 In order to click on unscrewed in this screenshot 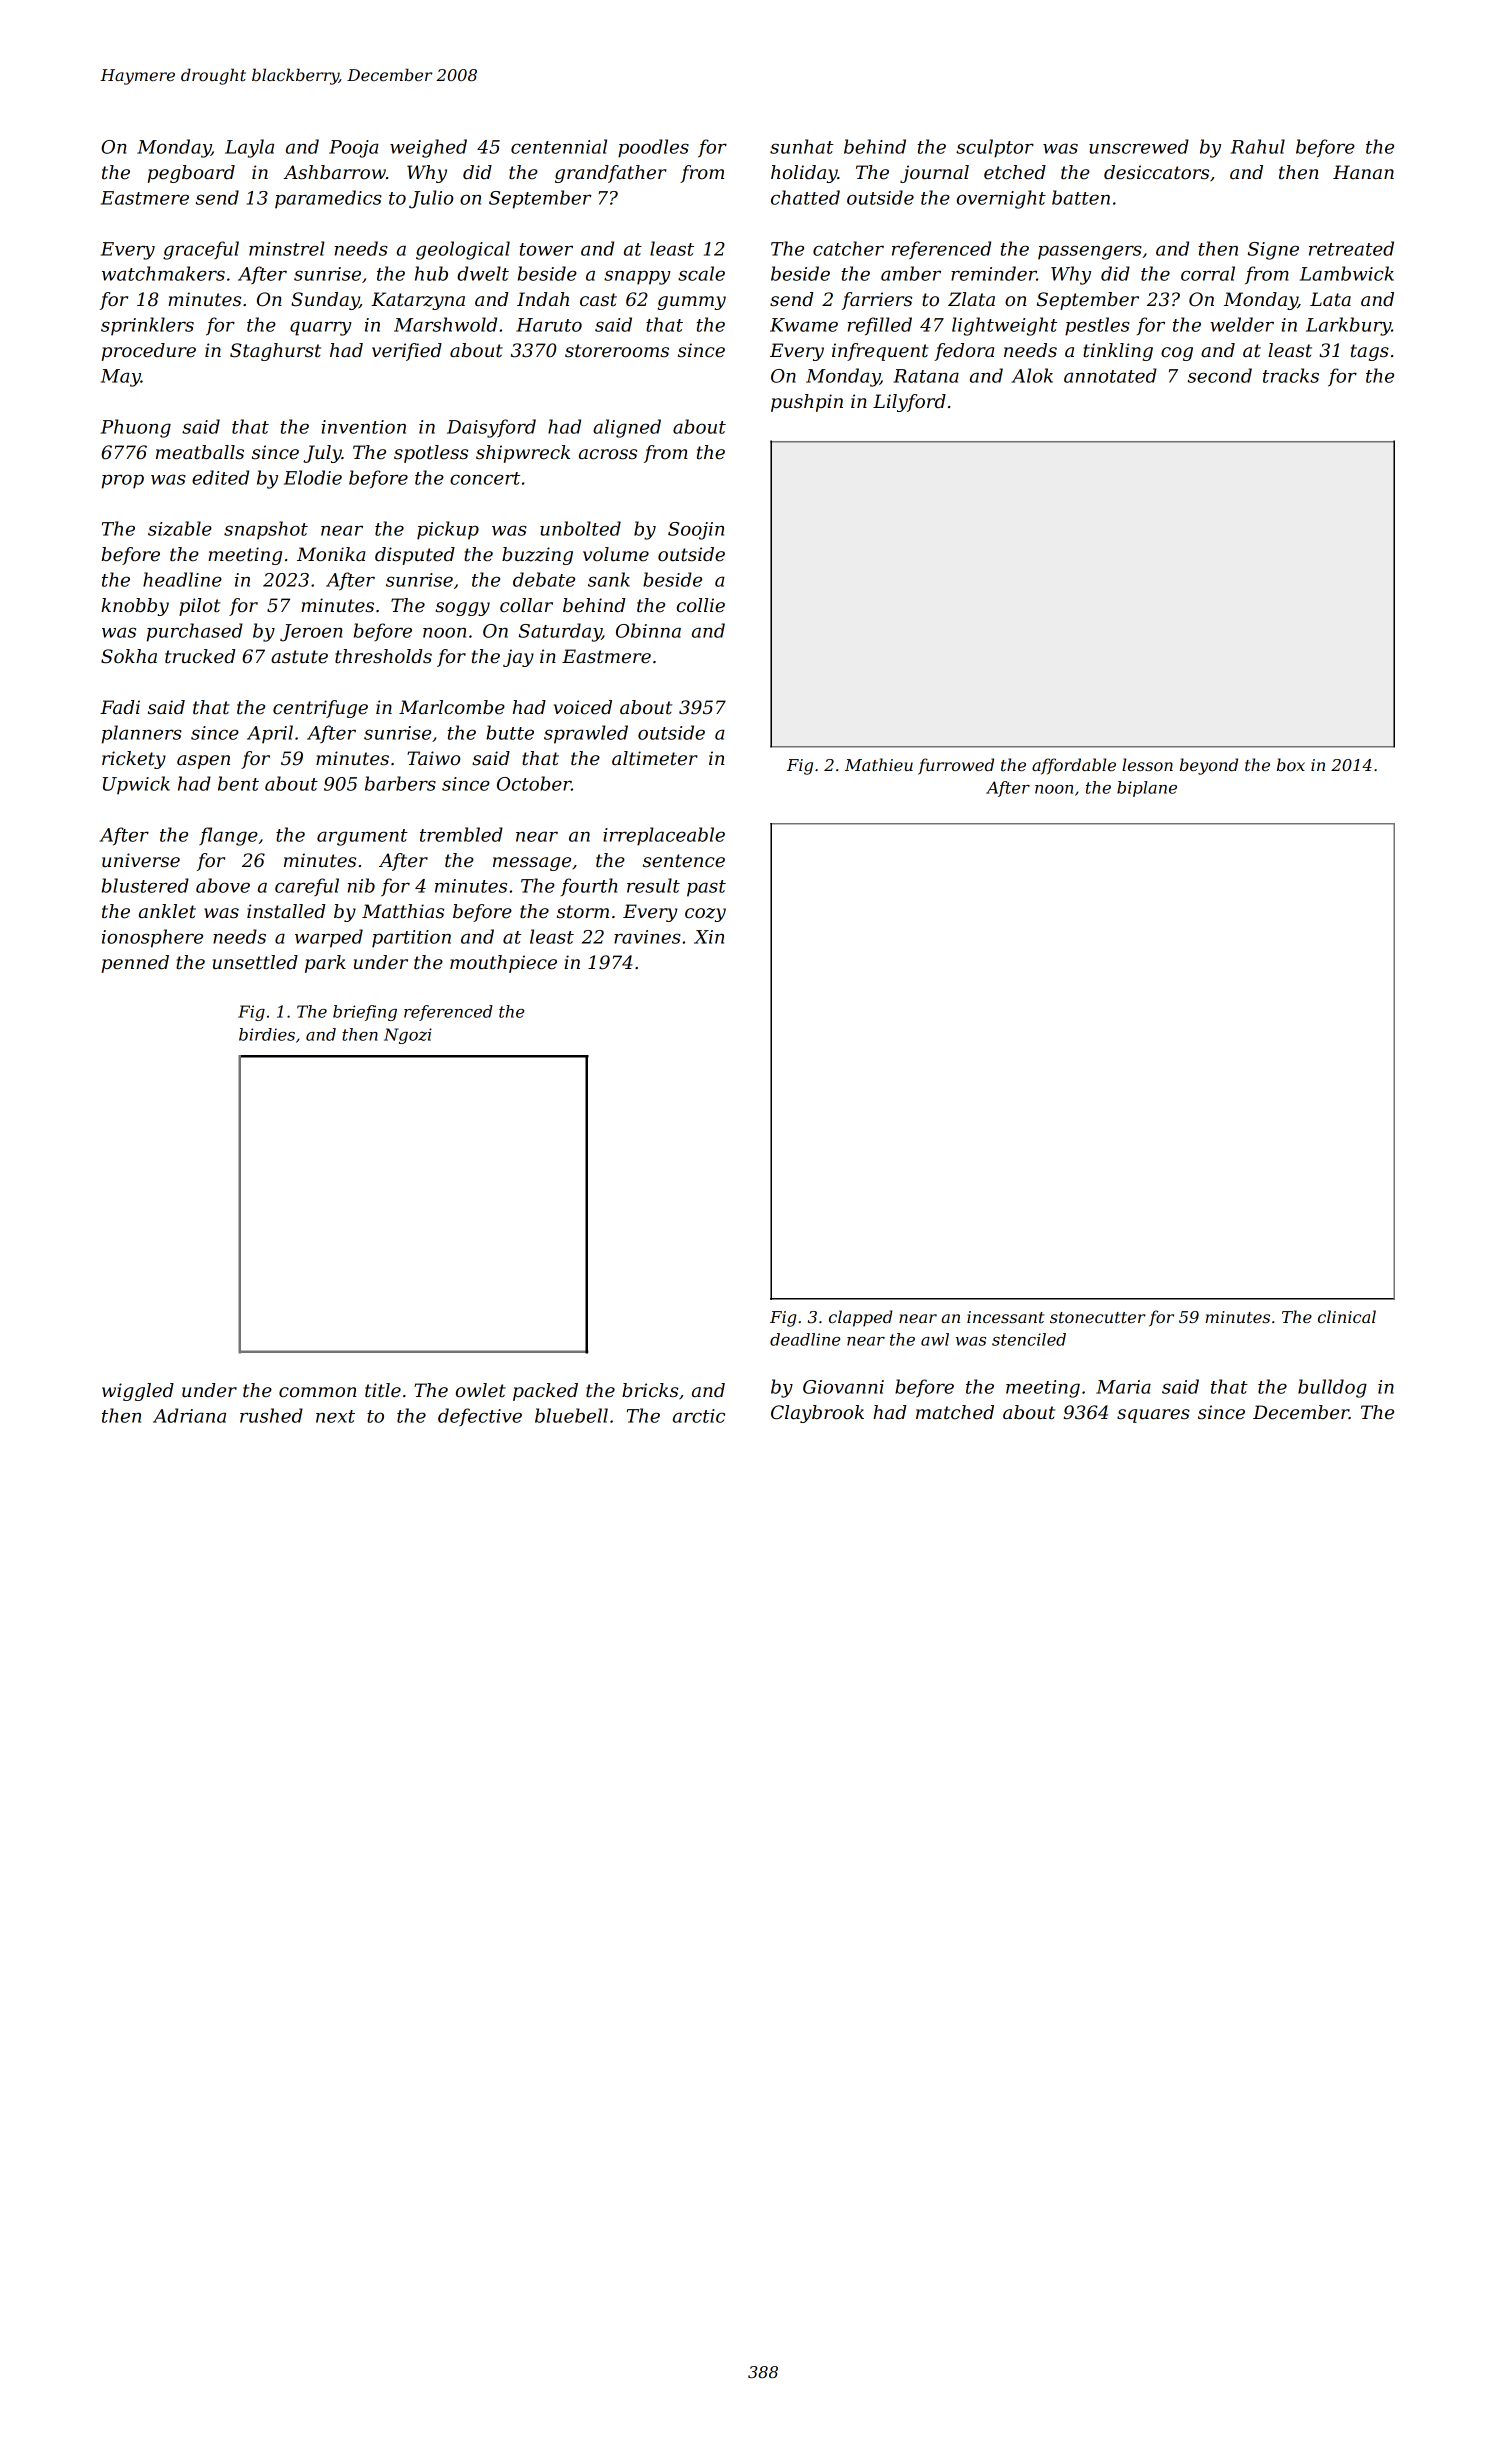, I will do `click(1139, 146)`.
